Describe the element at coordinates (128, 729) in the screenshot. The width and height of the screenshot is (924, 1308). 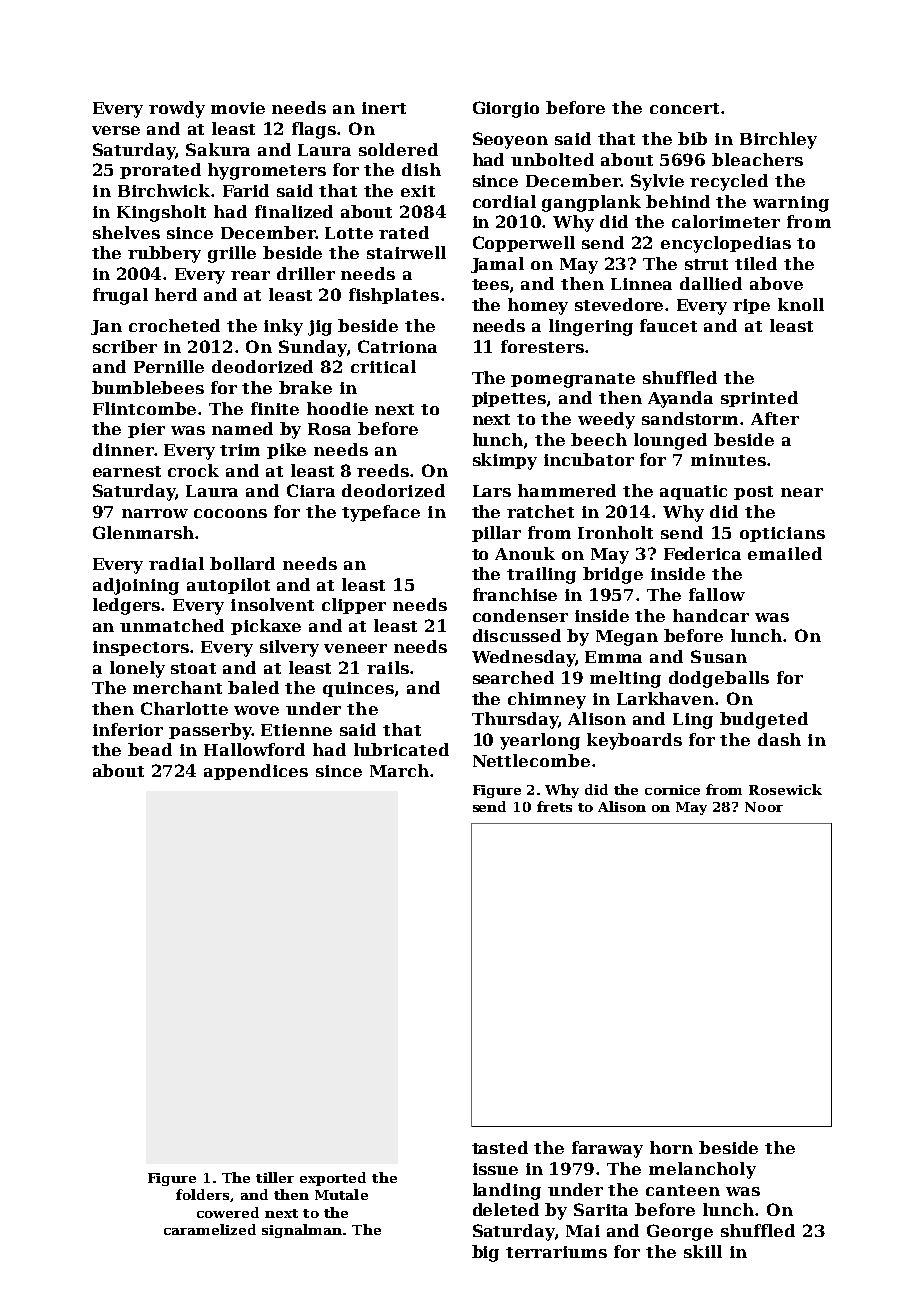
I see `inferior` at that location.
